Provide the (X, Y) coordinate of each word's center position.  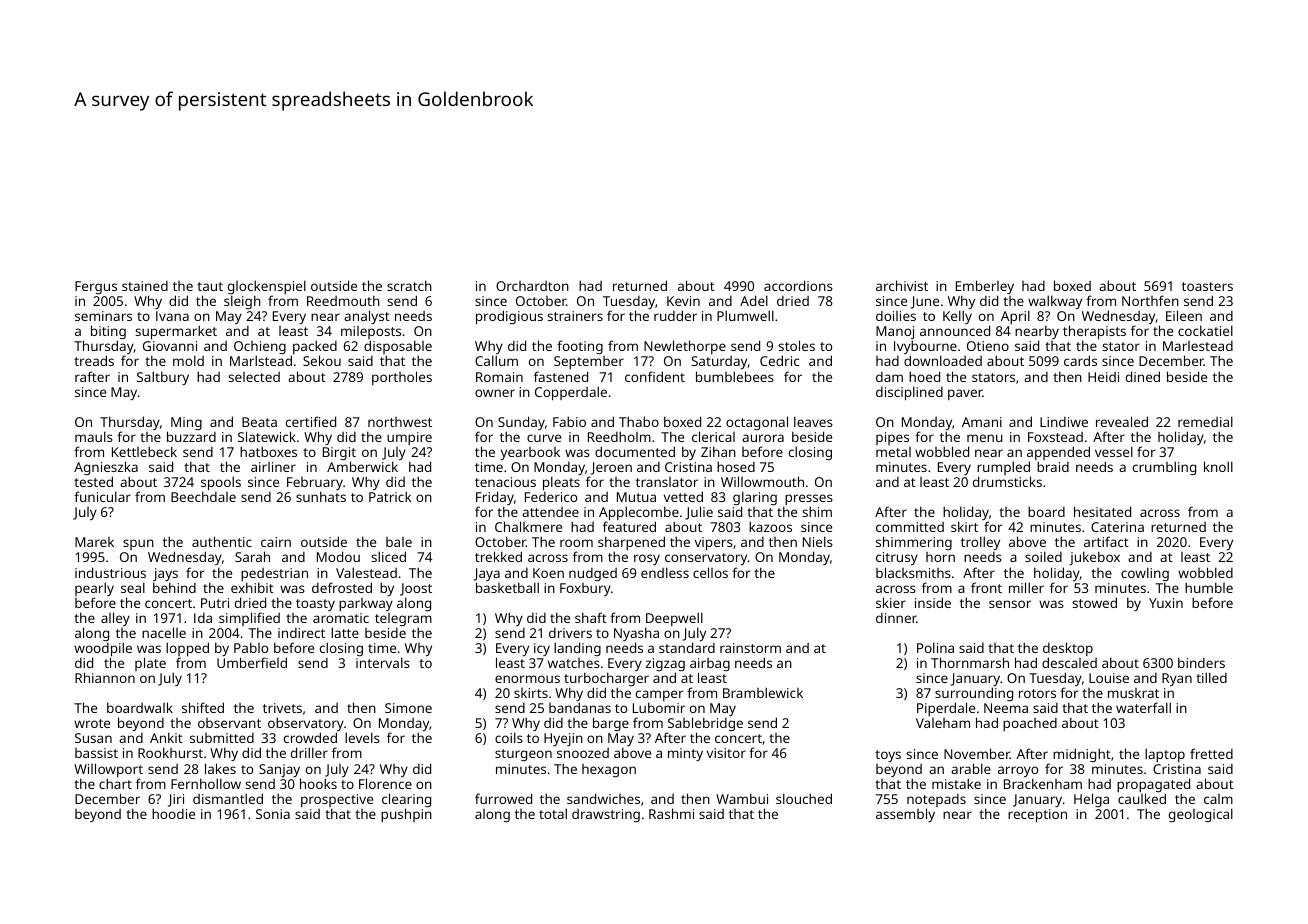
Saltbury (163, 378)
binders (1201, 662)
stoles (796, 345)
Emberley (985, 288)
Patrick (390, 497)
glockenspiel (267, 288)
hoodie (173, 813)
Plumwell (745, 315)
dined (1143, 376)
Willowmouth (762, 481)
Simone (408, 708)
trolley (980, 543)
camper (659, 696)
